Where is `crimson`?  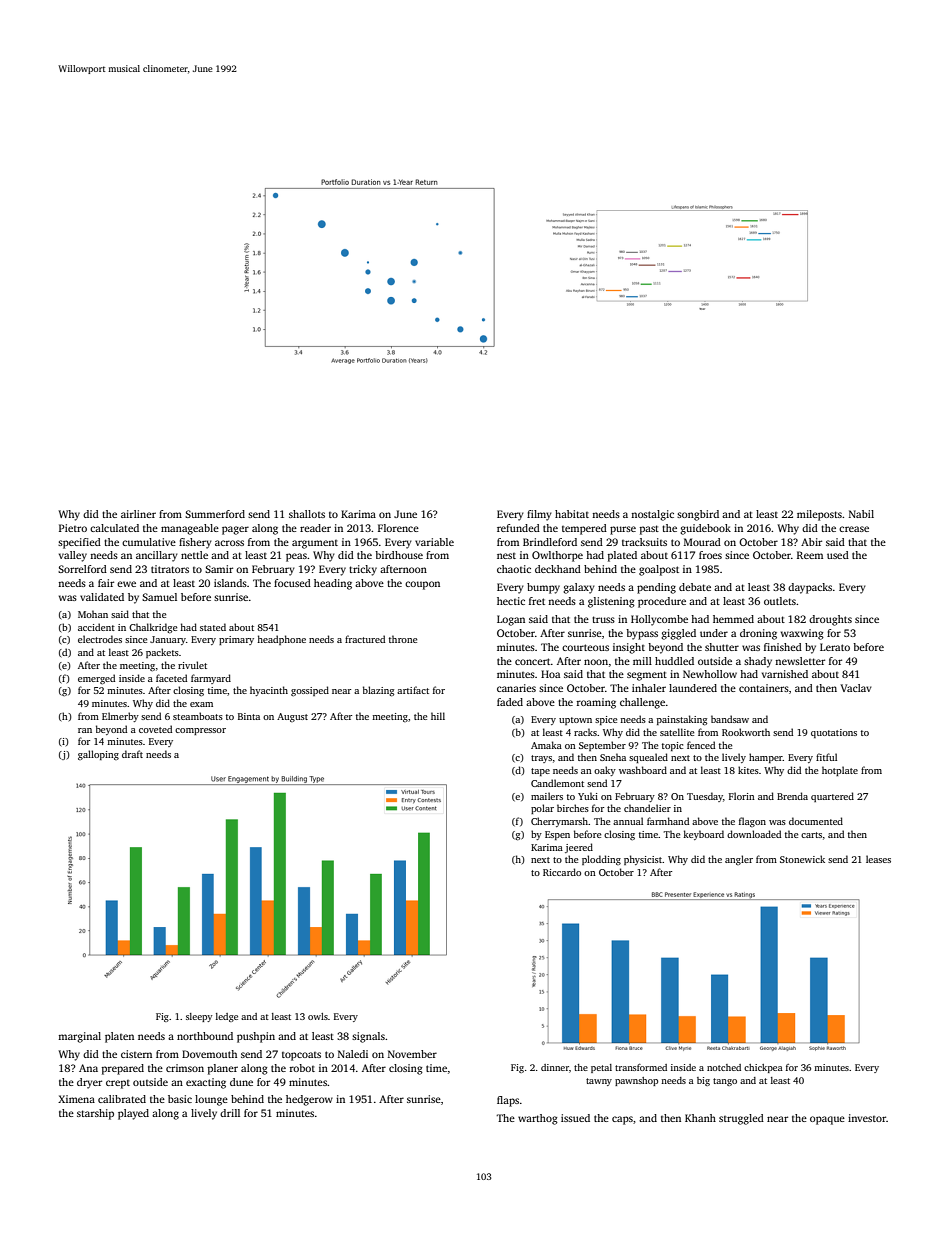
crimson is located at coordinates (185, 1068).
